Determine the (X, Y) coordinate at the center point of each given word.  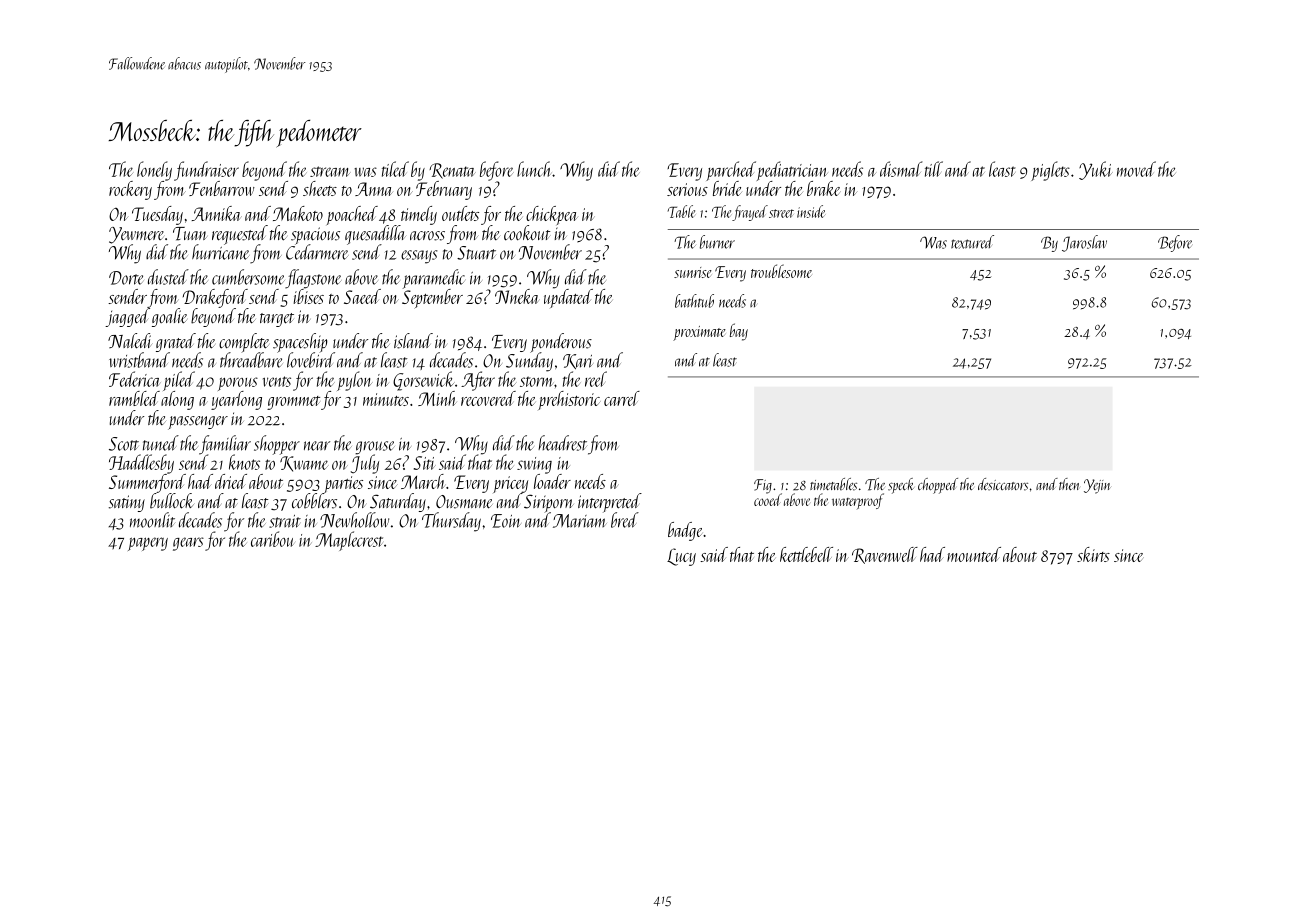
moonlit (152, 520)
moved (1136, 169)
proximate (699, 333)
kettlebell (806, 554)
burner (717, 242)
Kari (578, 361)
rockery (130, 190)
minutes (386, 399)
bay (739, 332)
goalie (169, 317)
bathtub (694, 301)
